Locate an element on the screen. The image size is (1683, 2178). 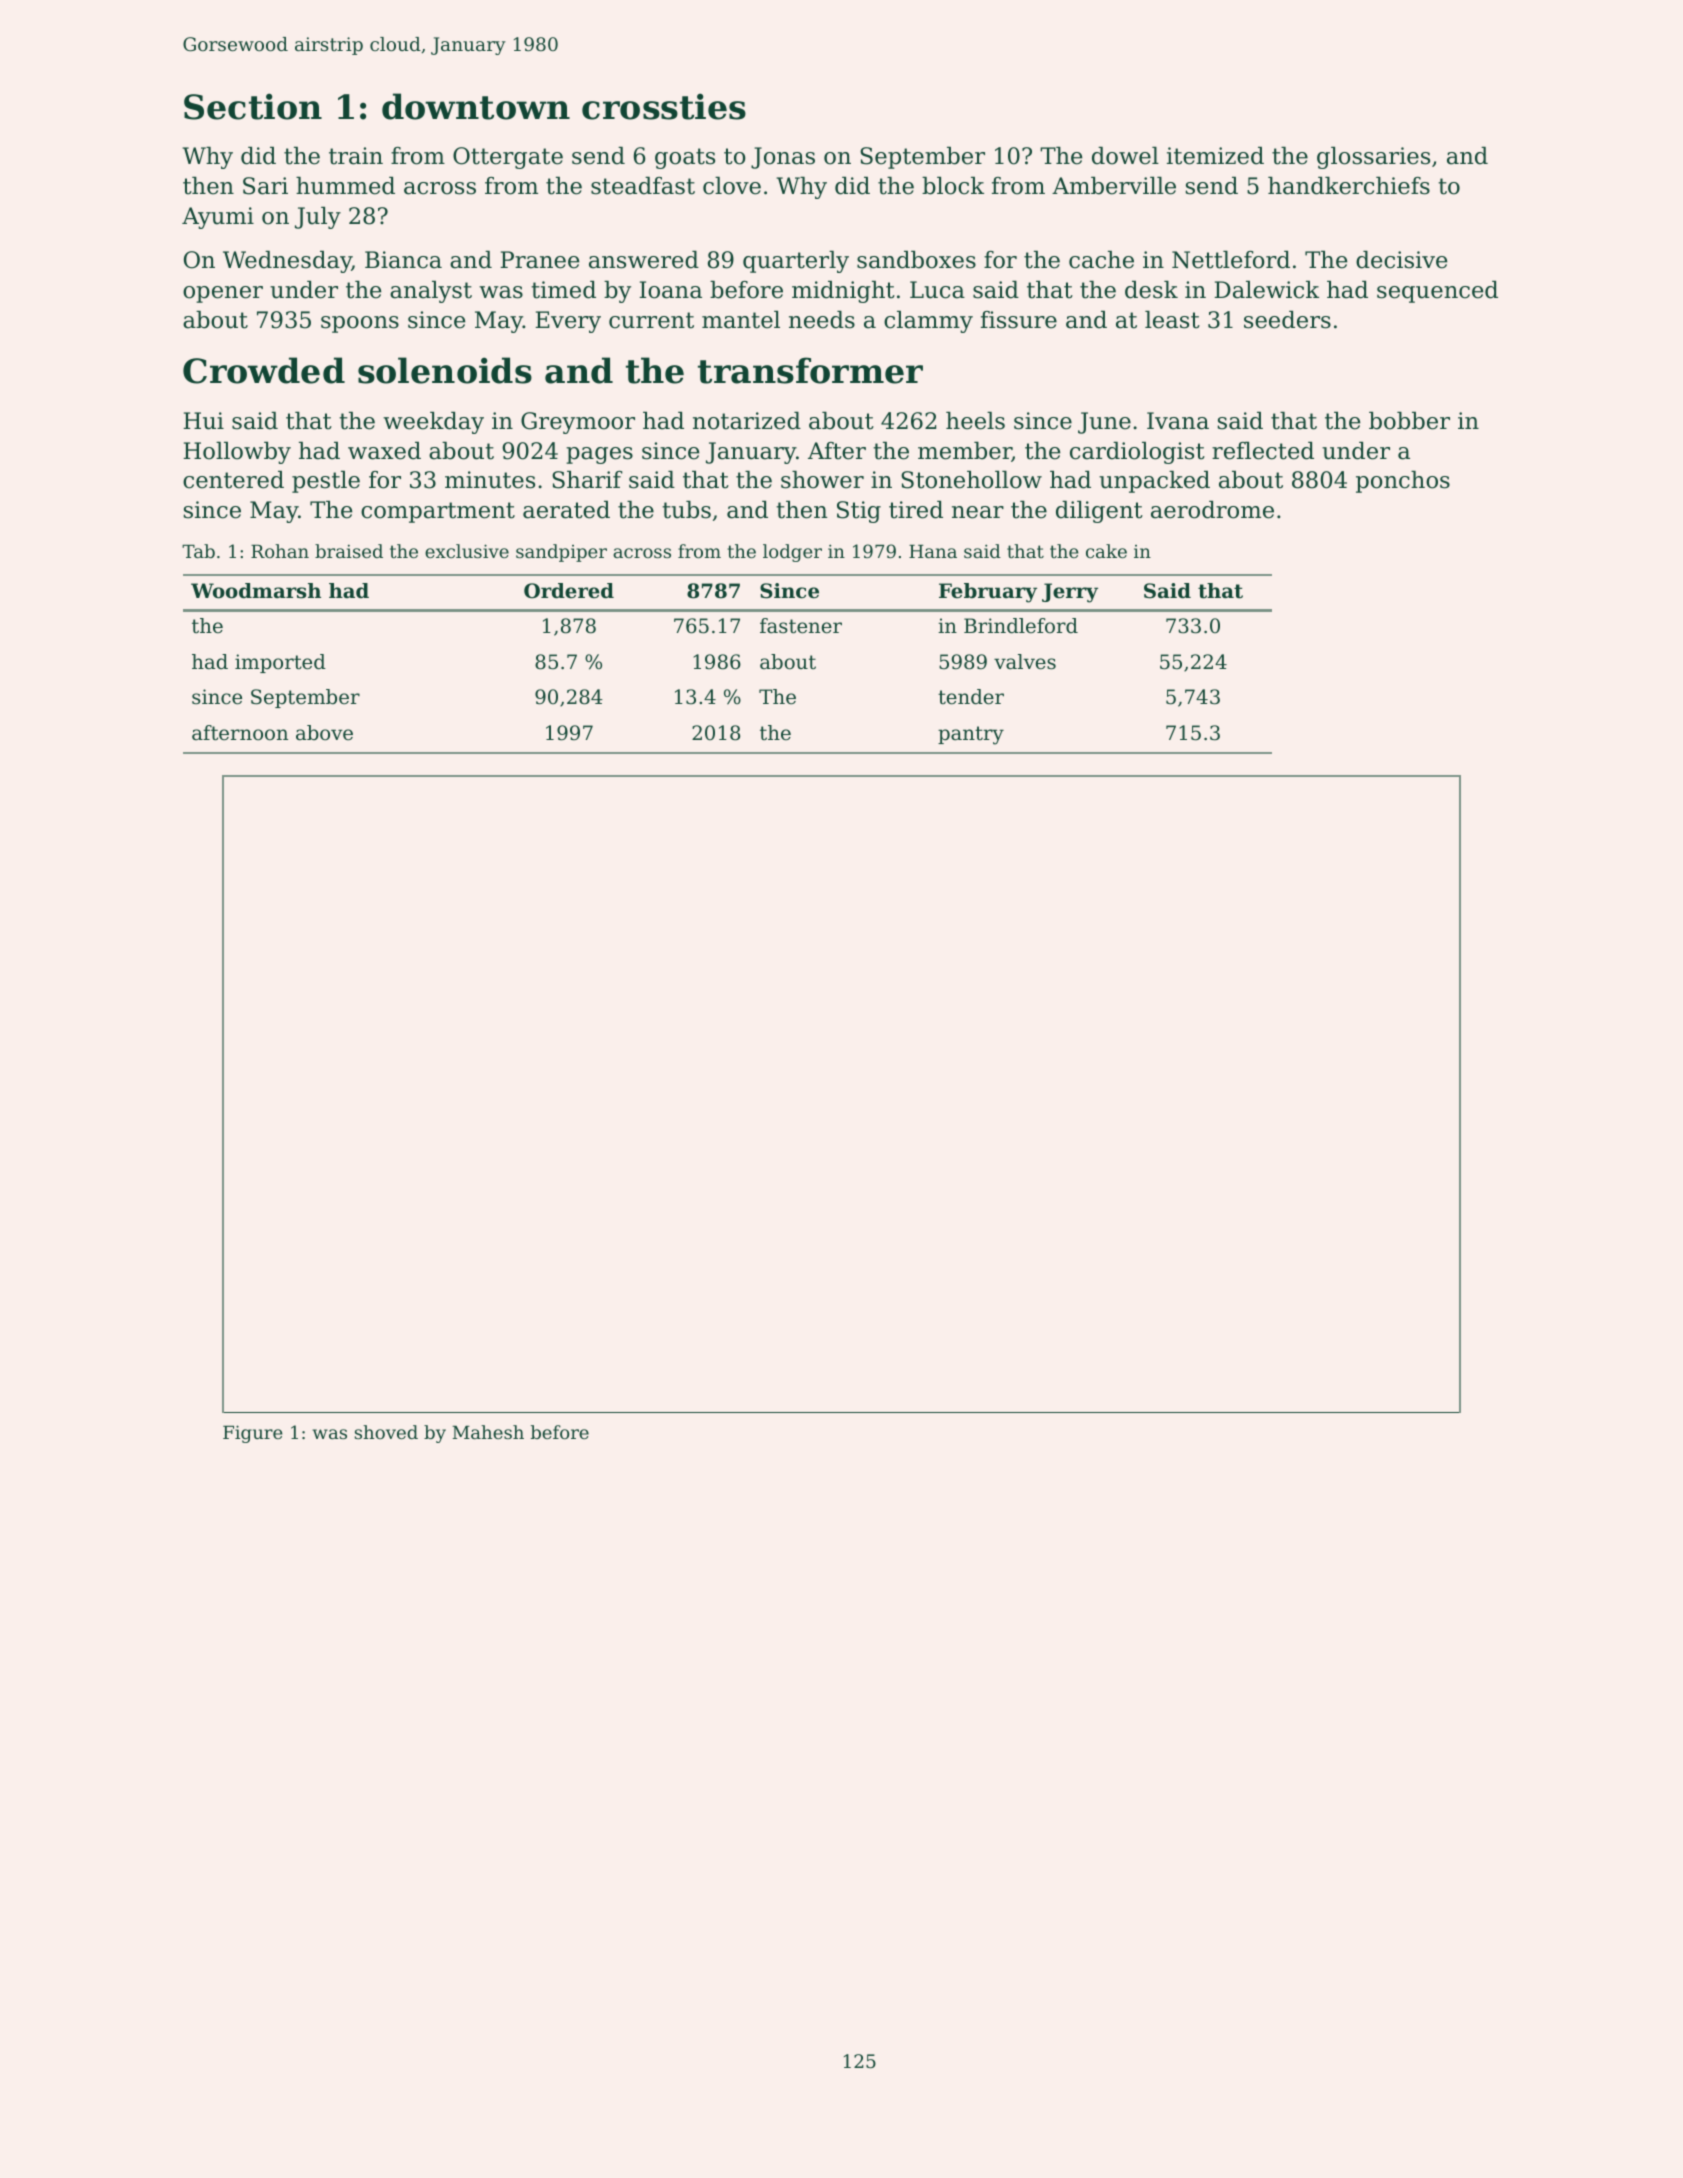
clove is located at coordinates (732, 186).
